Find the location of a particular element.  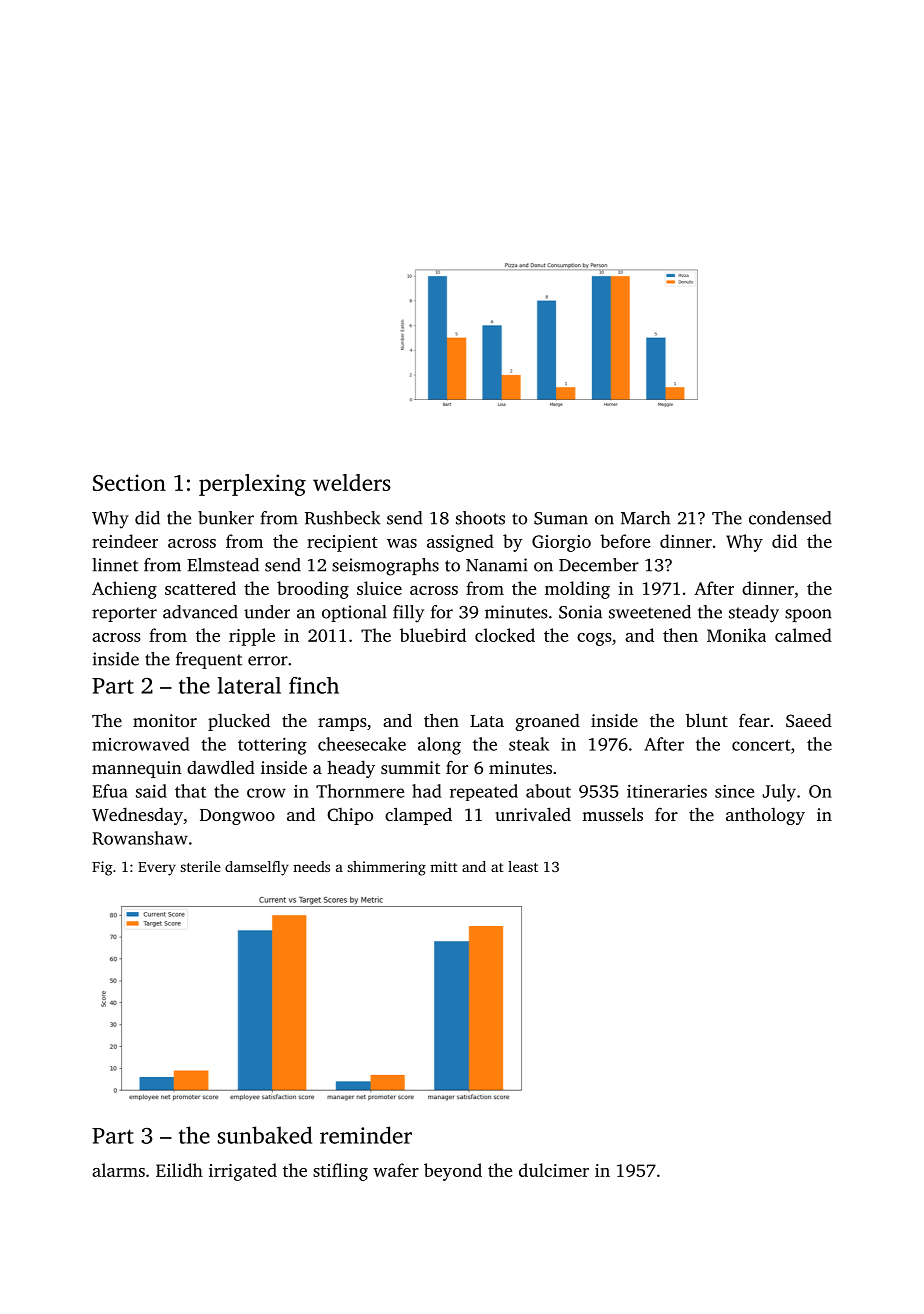

fear is located at coordinates (754, 720).
